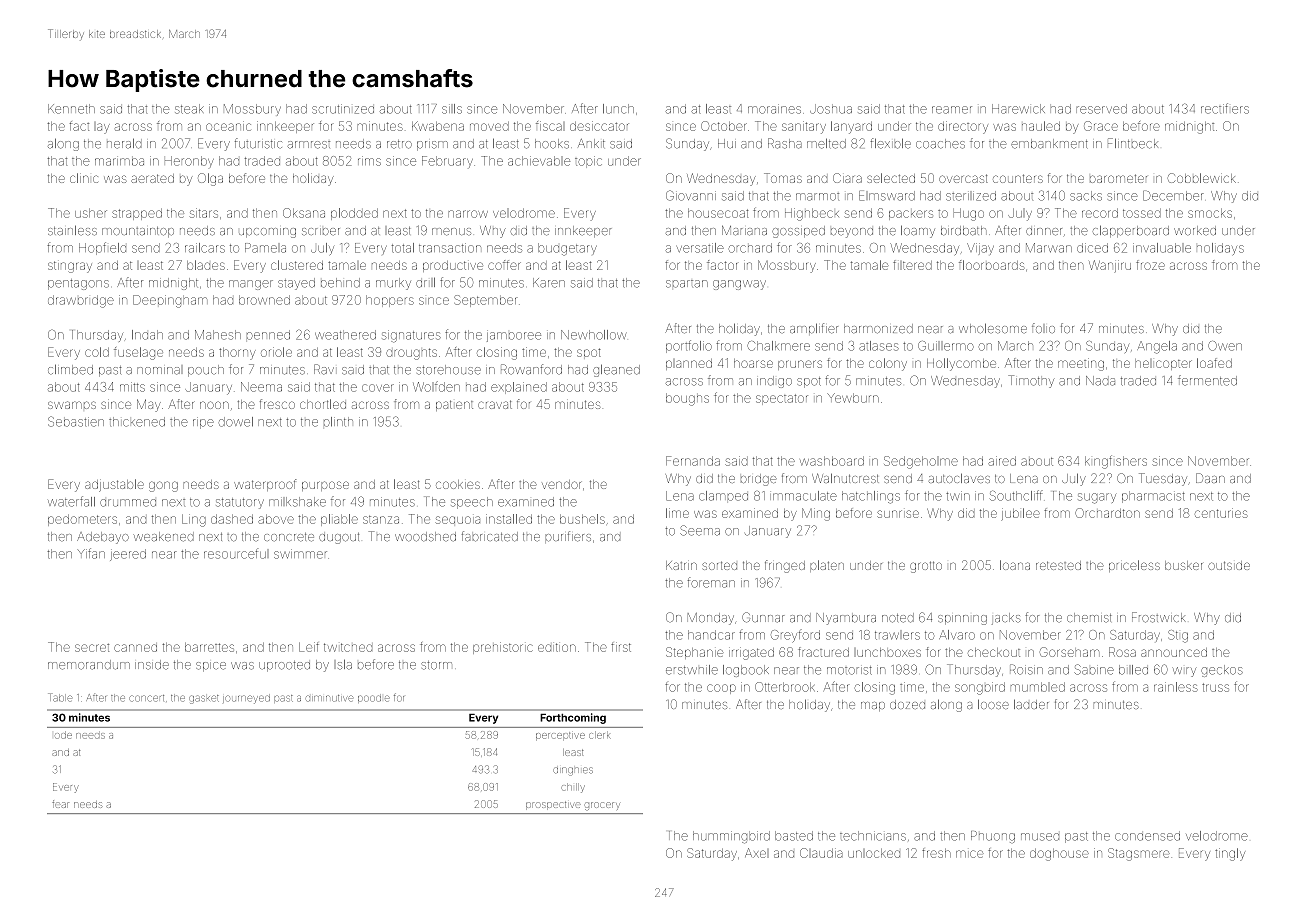 The height and width of the page is (924, 1308). Describe the element at coordinates (189, 109) in the page. I see `steak` at that location.
